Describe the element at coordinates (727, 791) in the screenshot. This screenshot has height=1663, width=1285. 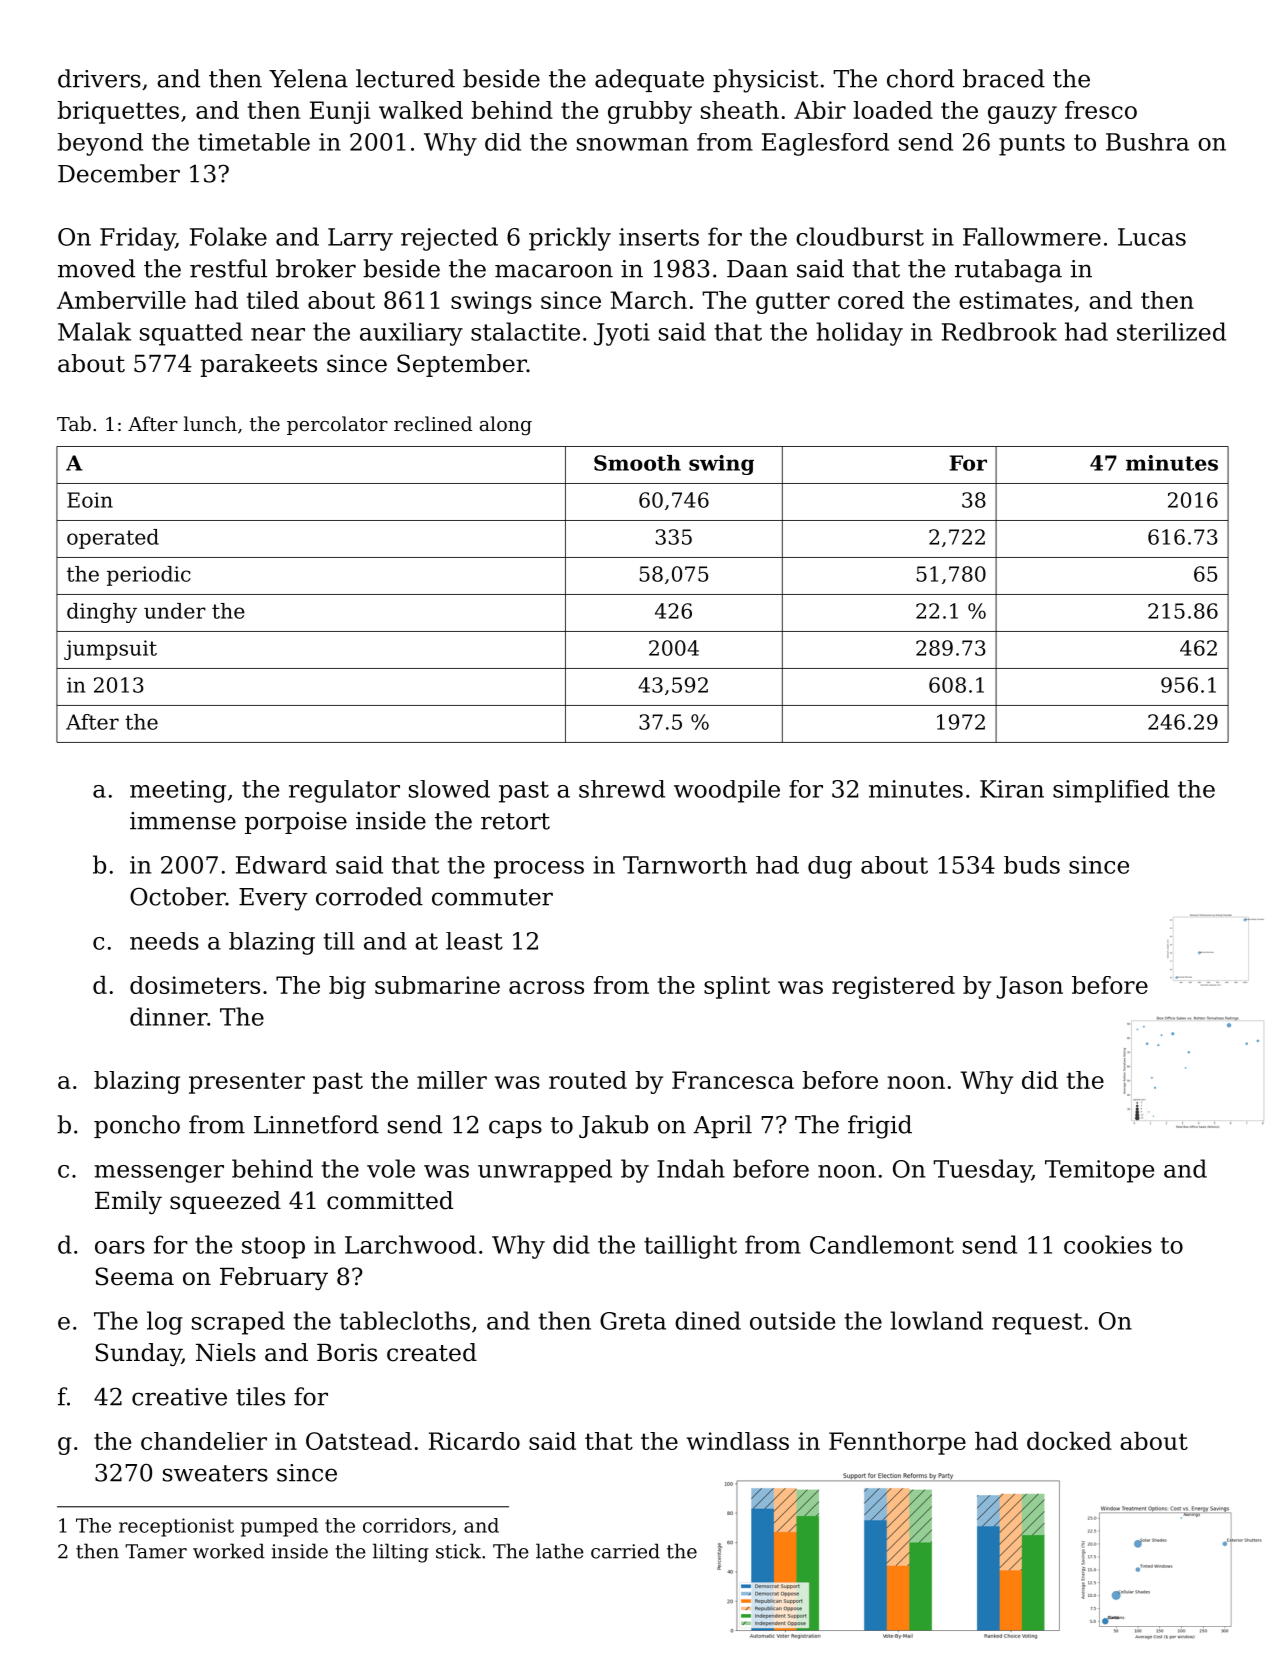
I see `woodpile` at that location.
